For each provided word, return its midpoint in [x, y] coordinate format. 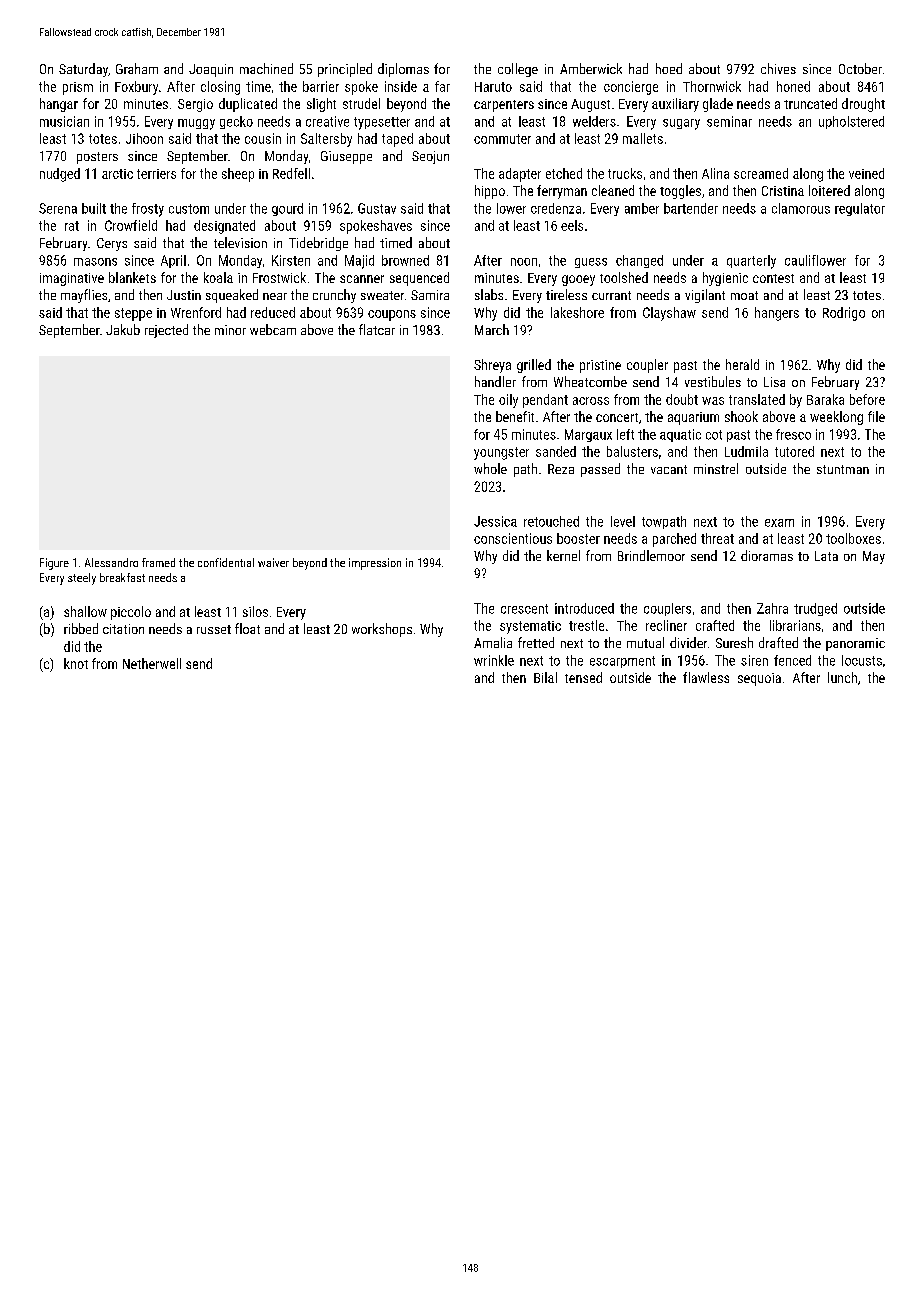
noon [524, 262]
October [860, 68]
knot [76, 663]
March [492, 329]
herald [742, 364]
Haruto [493, 87]
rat [72, 226]
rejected [166, 331]
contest [773, 278]
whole [490, 468]
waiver [273, 562]
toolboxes [853, 538]
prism [78, 88]
